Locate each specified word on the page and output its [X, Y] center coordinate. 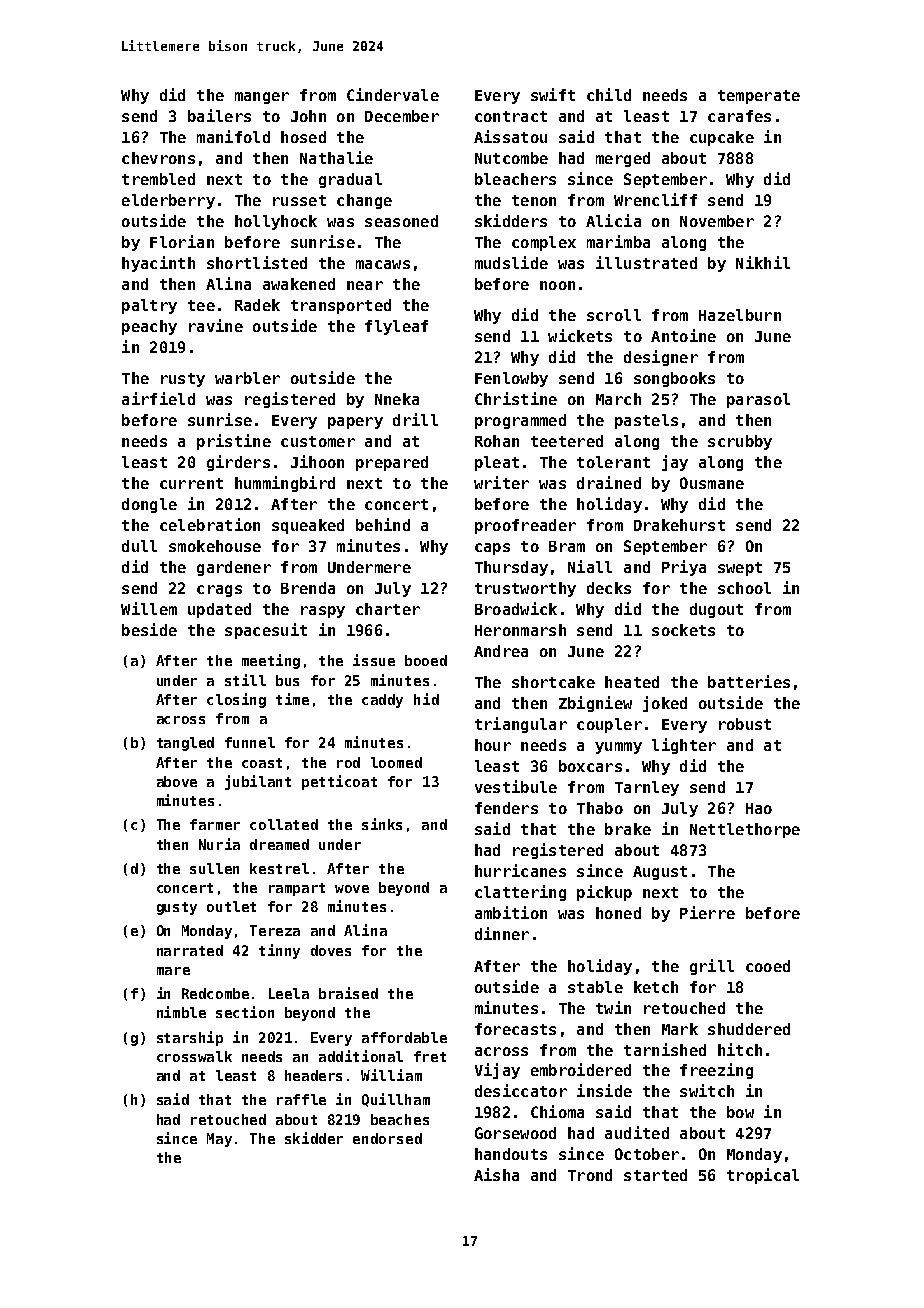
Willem [149, 608]
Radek [257, 305]
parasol [758, 400]
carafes [739, 116]
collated [284, 824]
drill [415, 419]
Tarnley [647, 788]
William [391, 1075]
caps [492, 549]
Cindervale [393, 94]
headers [313, 1075]
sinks [382, 824]
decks [609, 588]
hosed [303, 137]
